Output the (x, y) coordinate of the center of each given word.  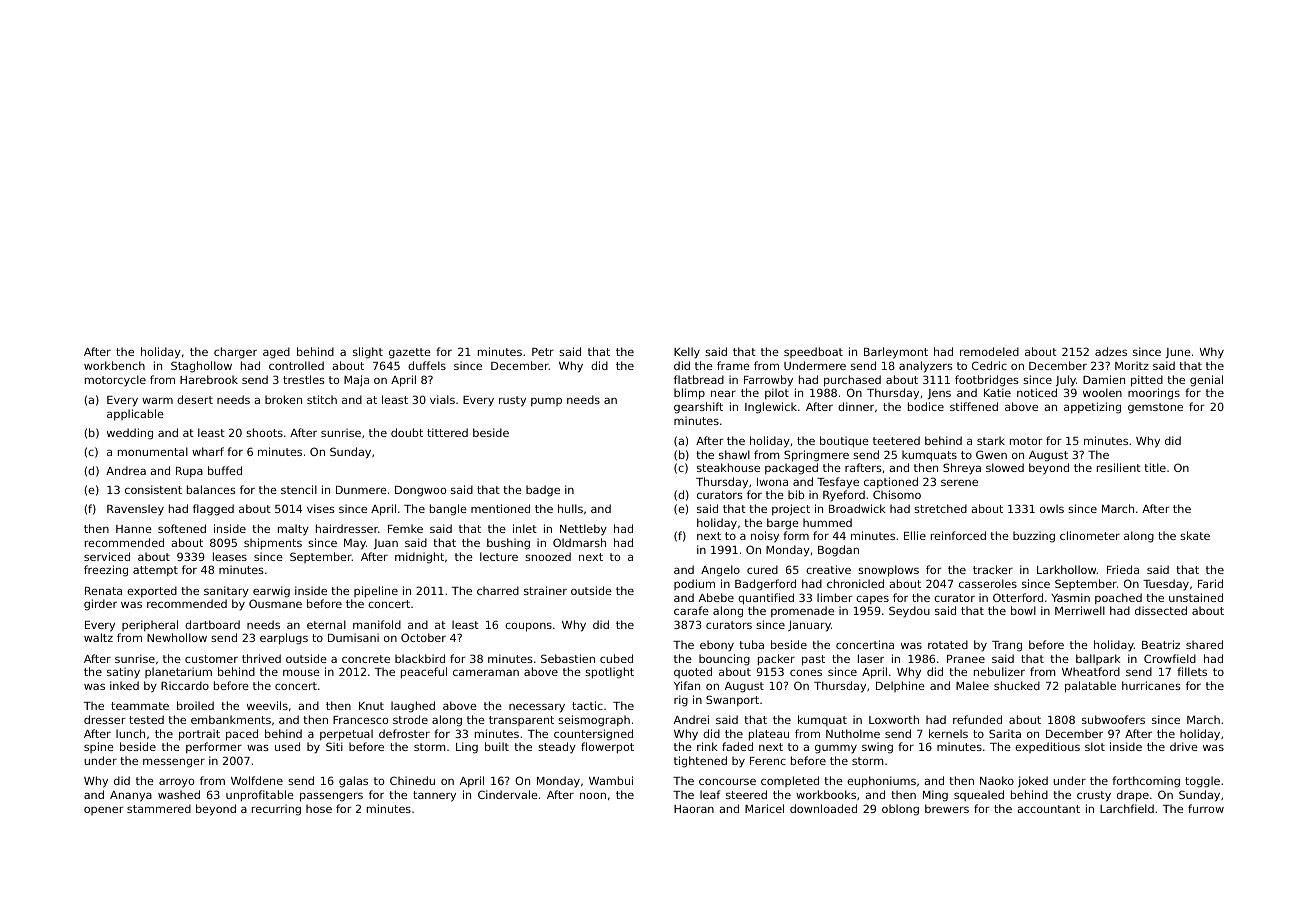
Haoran (694, 809)
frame (733, 365)
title (1155, 467)
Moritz (1132, 365)
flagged (213, 510)
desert (195, 399)
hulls (570, 508)
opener (104, 810)
